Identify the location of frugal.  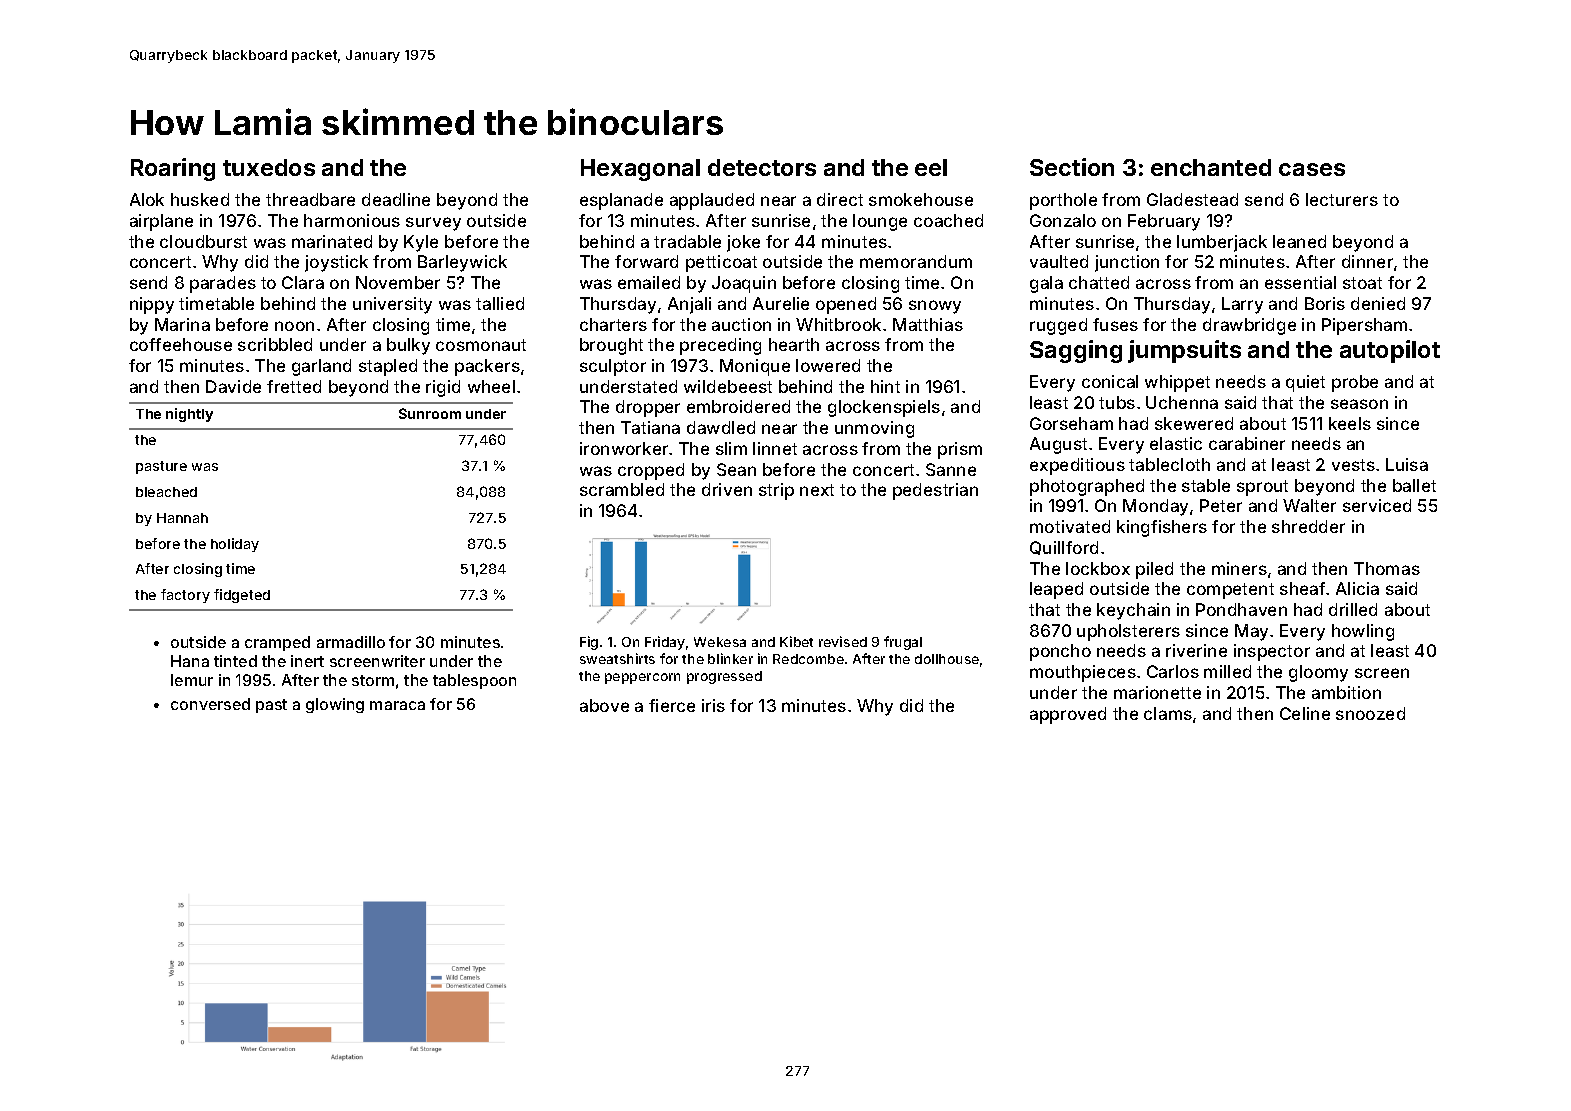
(903, 643).
